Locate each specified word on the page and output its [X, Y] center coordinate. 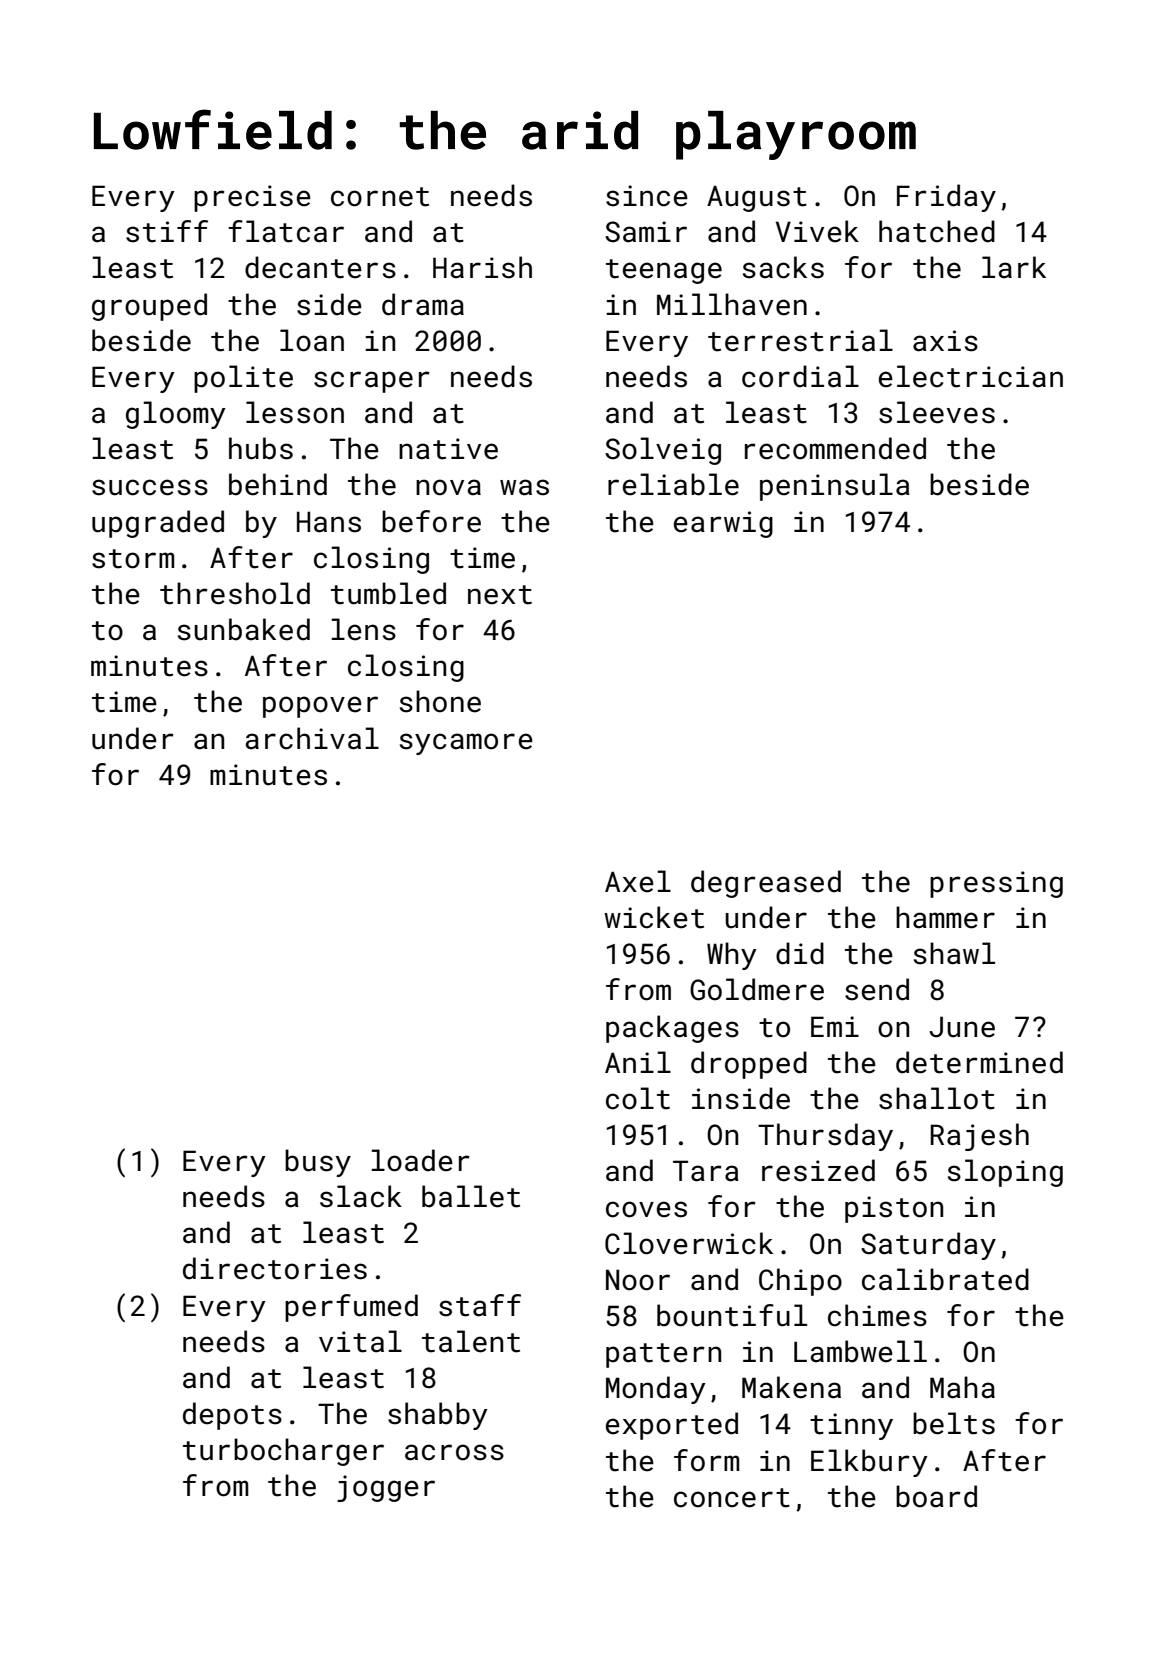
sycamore [466, 744]
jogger [386, 1488]
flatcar [286, 231]
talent [471, 1341]
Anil [638, 1062]
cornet [380, 197]
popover [320, 707]
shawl [954, 953]
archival [312, 738]
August [757, 198]
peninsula [835, 487]
